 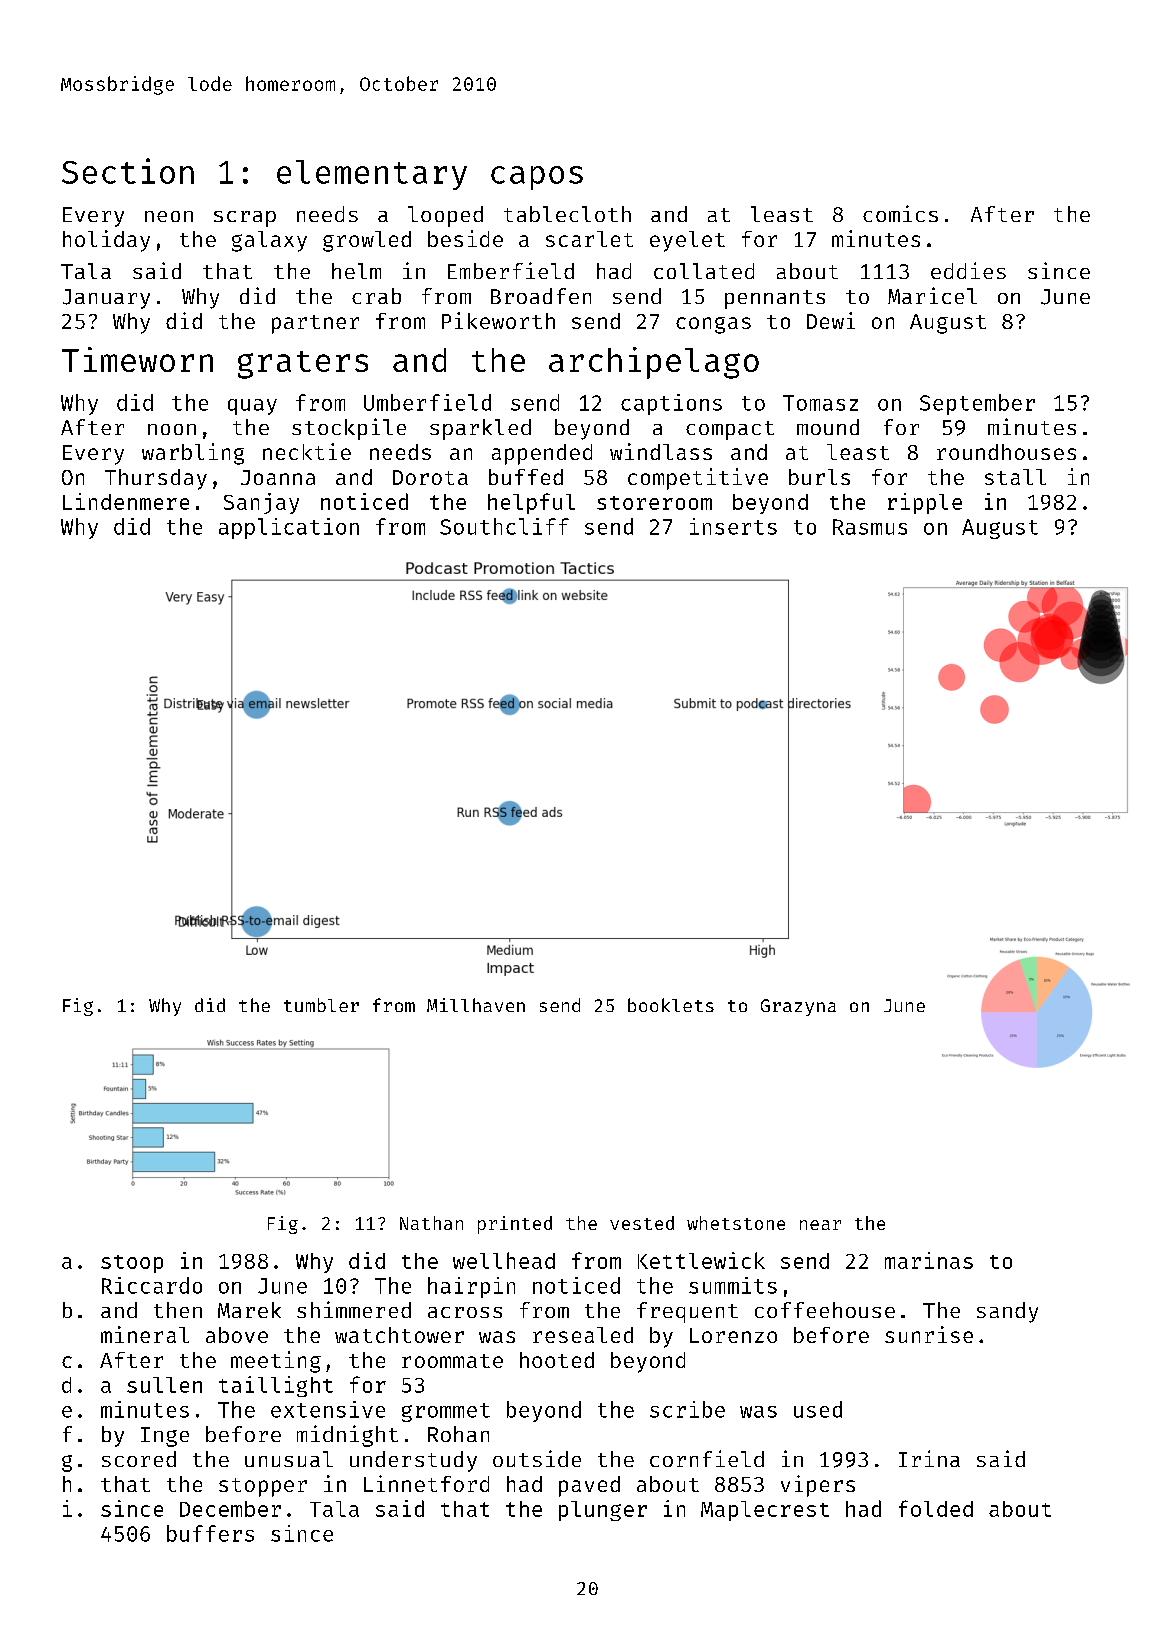 What do you see at coordinates (733, 526) in the screenshot?
I see `inserts` at bounding box center [733, 526].
